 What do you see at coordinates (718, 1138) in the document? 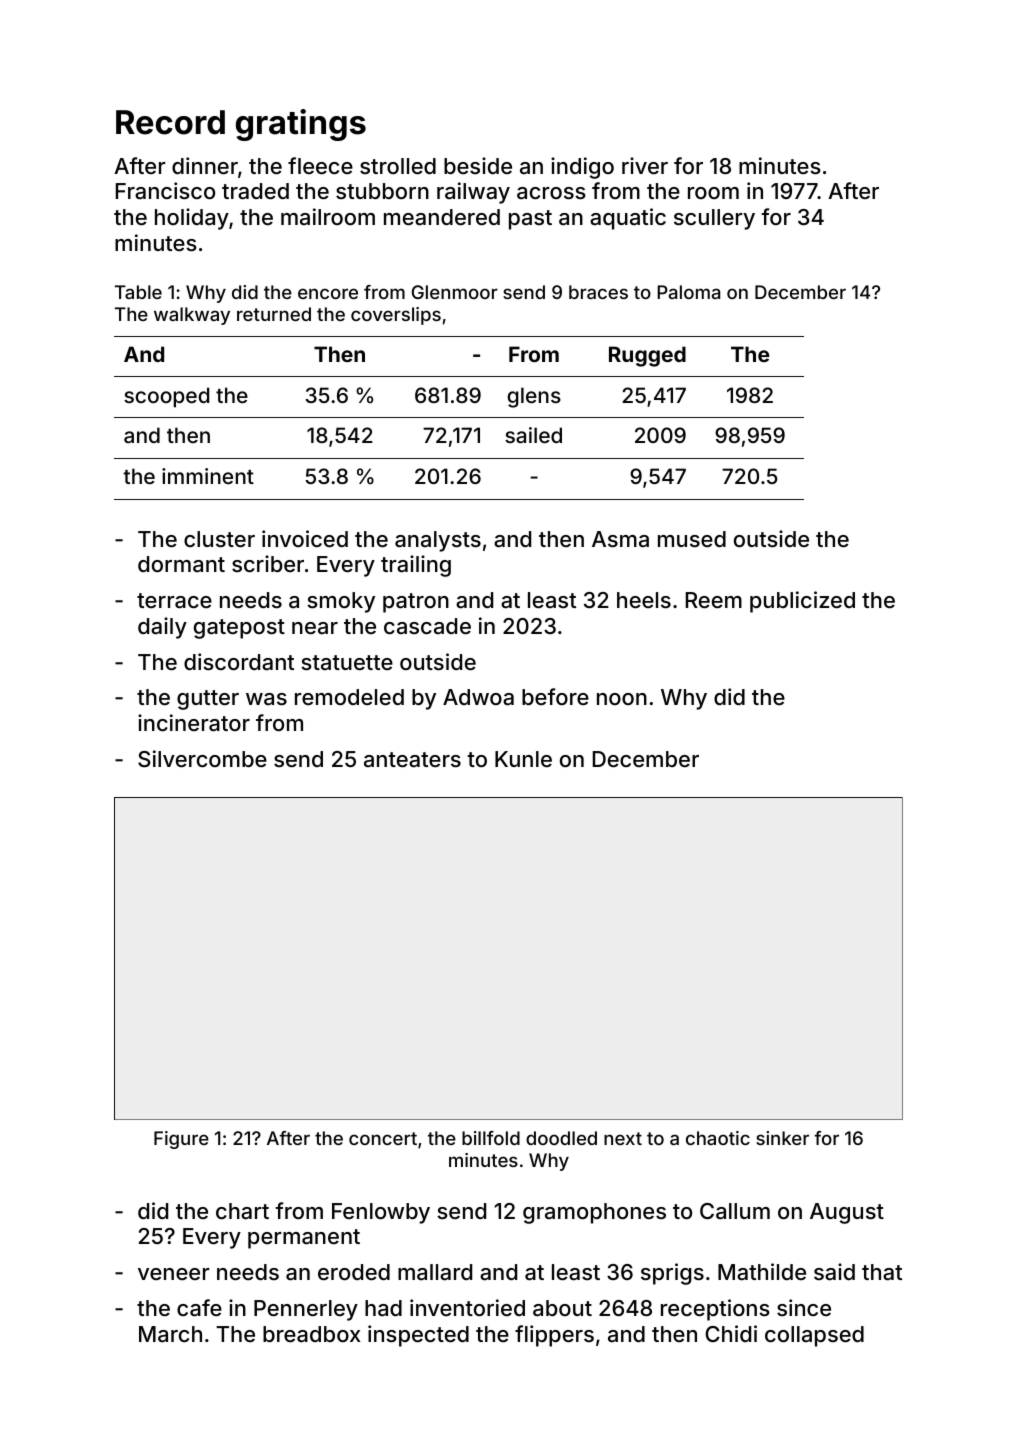
I see `chaotic` at bounding box center [718, 1138].
